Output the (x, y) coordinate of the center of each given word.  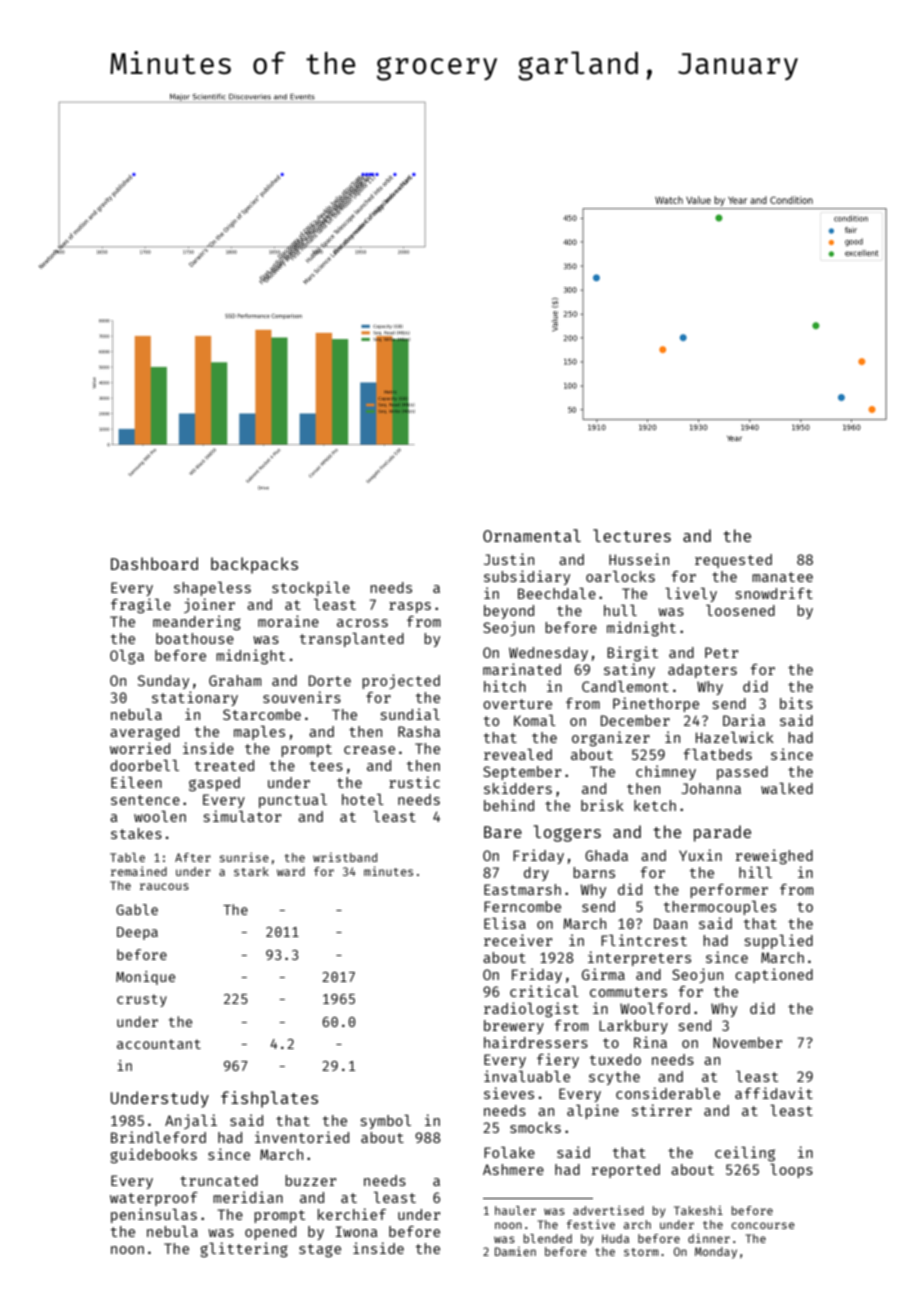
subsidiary (527, 577)
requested (733, 561)
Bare (503, 832)
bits (796, 703)
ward (291, 871)
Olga (127, 657)
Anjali (191, 1121)
